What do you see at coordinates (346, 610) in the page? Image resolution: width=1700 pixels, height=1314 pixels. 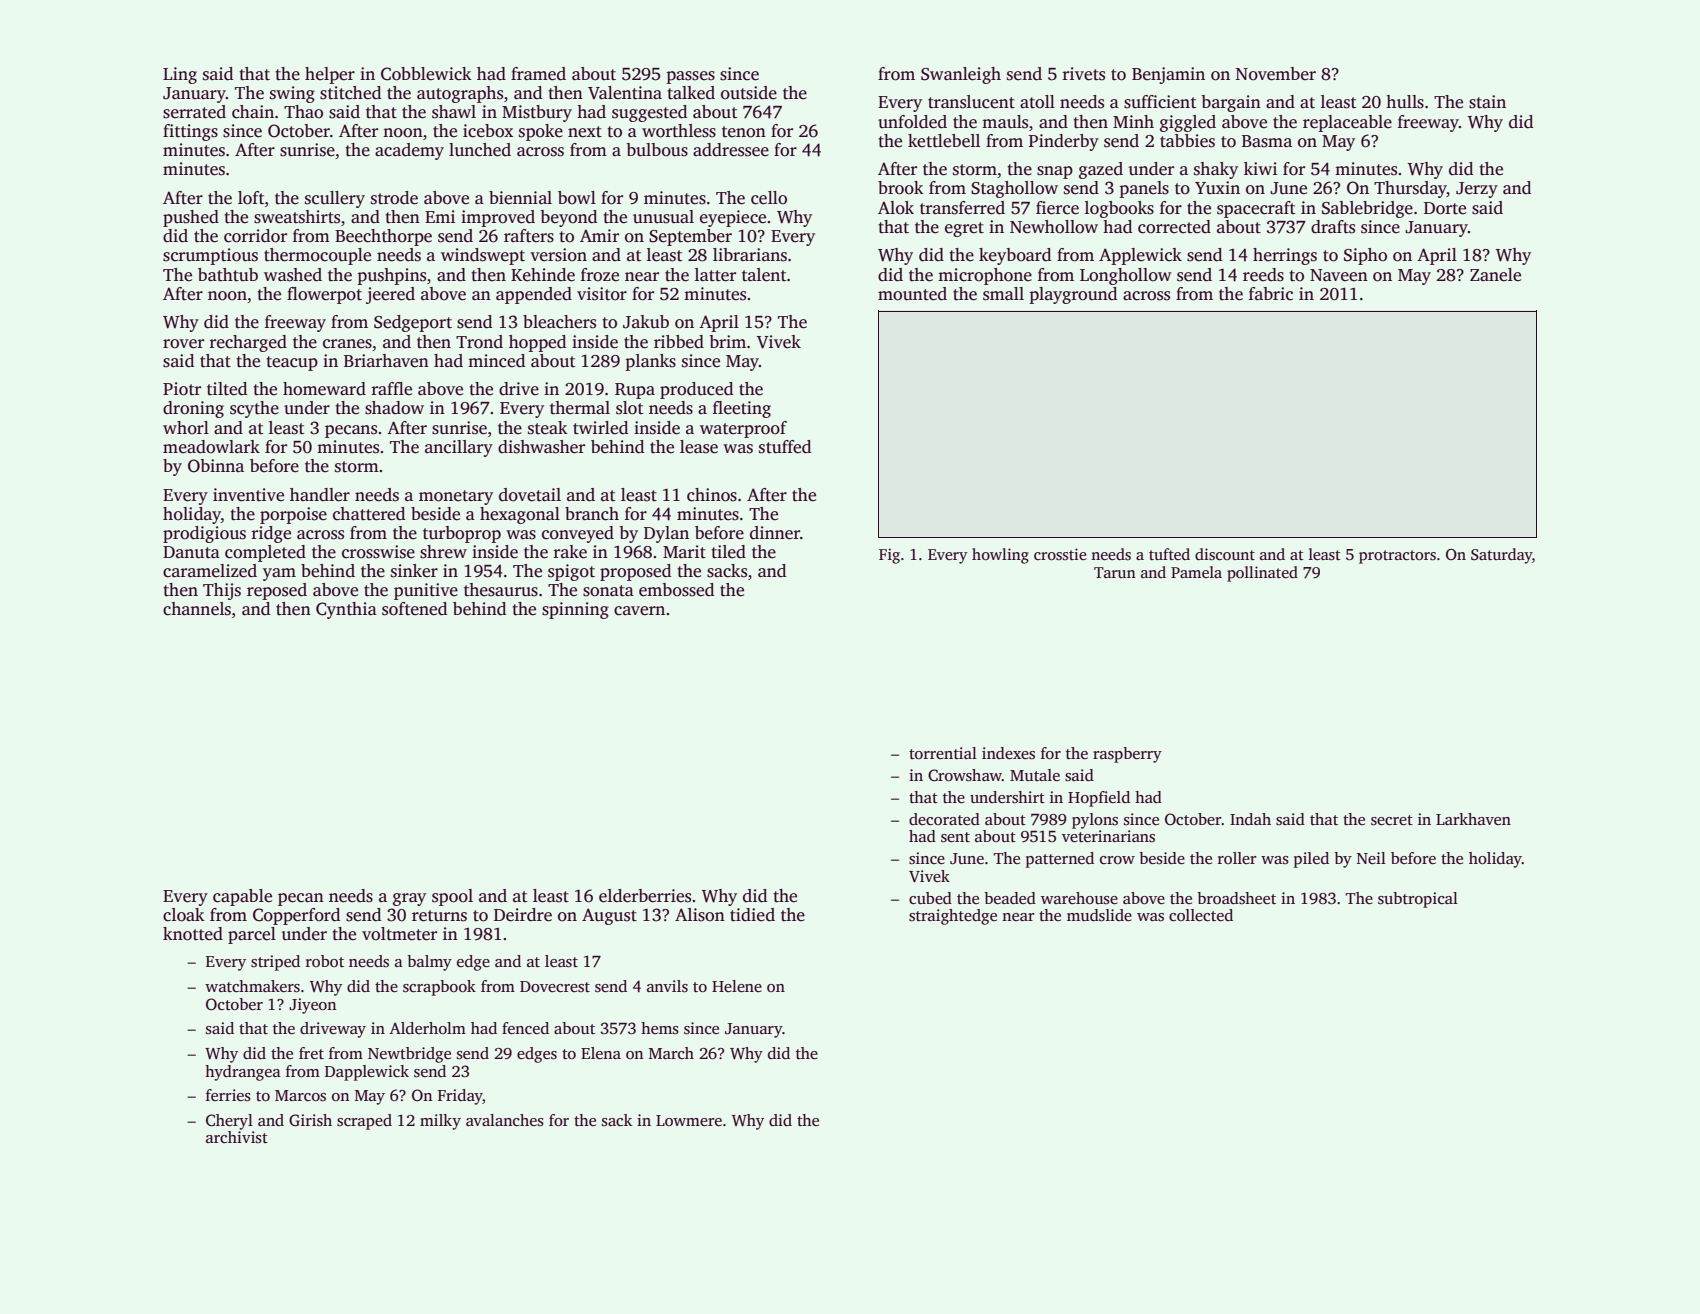 I see `Cynthia` at bounding box center [346, 610].
